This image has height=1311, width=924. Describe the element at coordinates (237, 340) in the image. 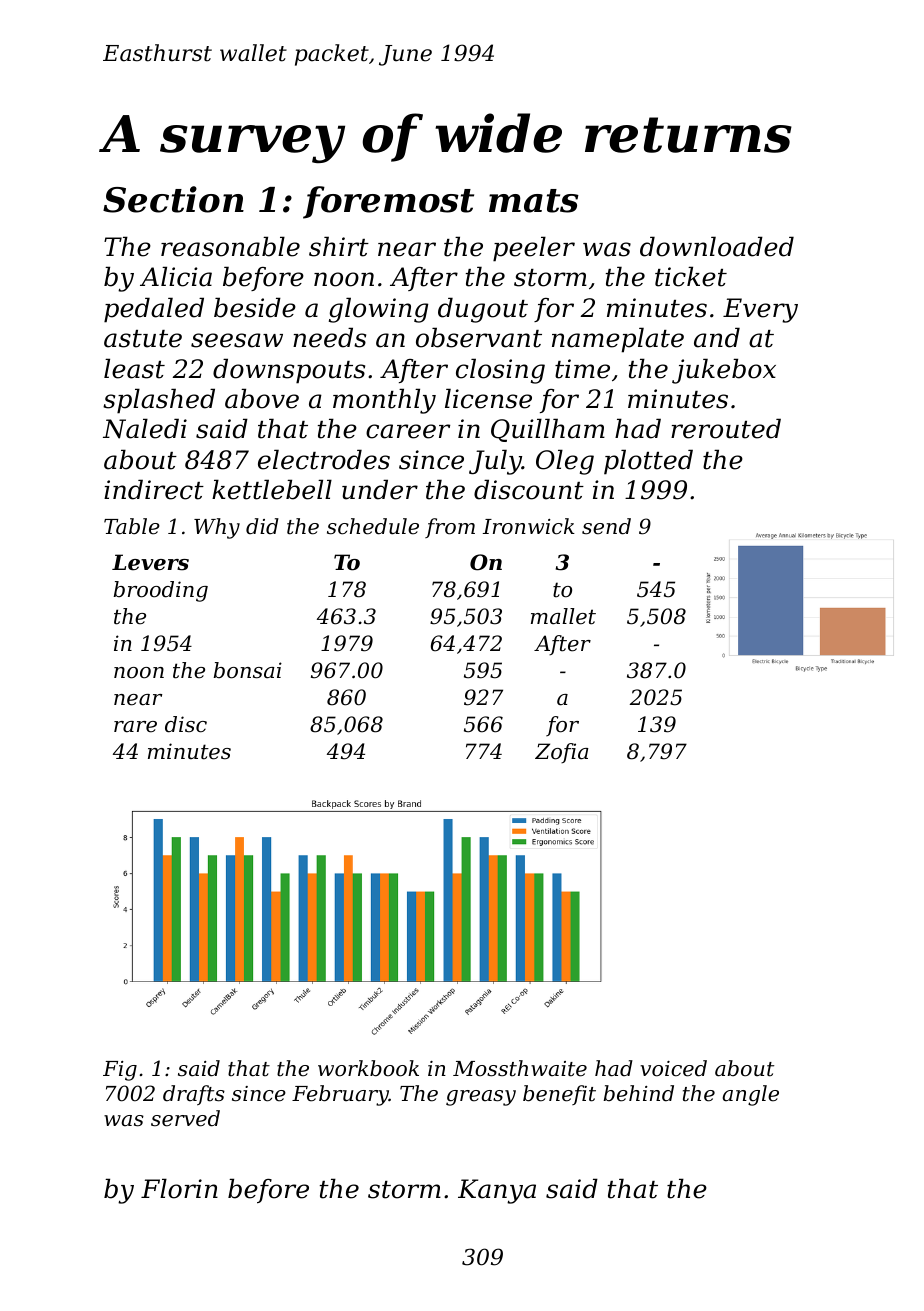

I see `seesaw` at that location.
